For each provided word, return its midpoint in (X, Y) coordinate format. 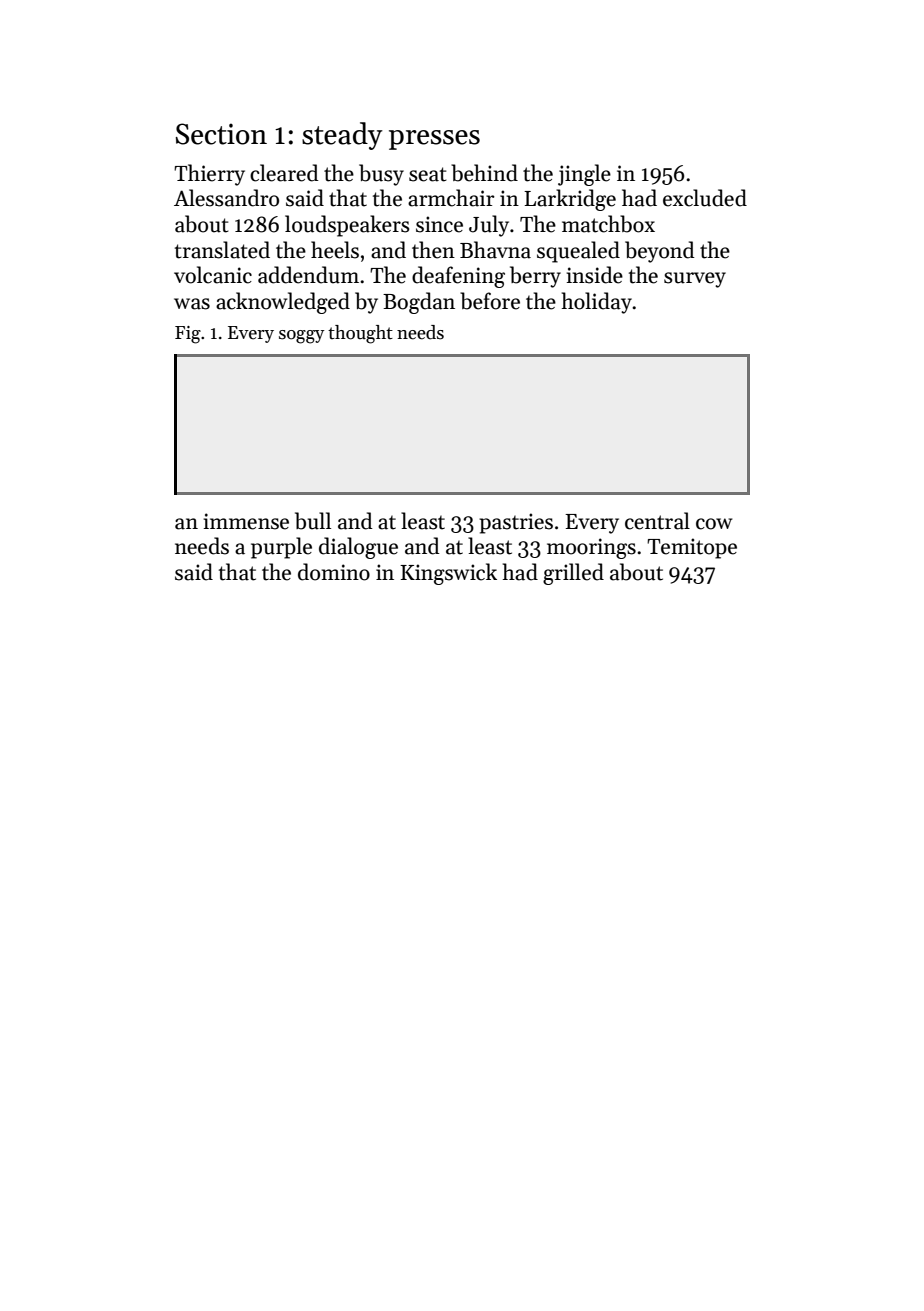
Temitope (692, 548)
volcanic (213, 275)
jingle (584, 175)
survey (695, 280)
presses (434, 140)
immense (246, 521)
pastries (516, 523)
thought (360, 334)
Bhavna (495, 250)
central (657, 521)
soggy (302, 337)
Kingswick (448, 574)
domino (334, 572)
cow (714, 524)
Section (221, 134)
